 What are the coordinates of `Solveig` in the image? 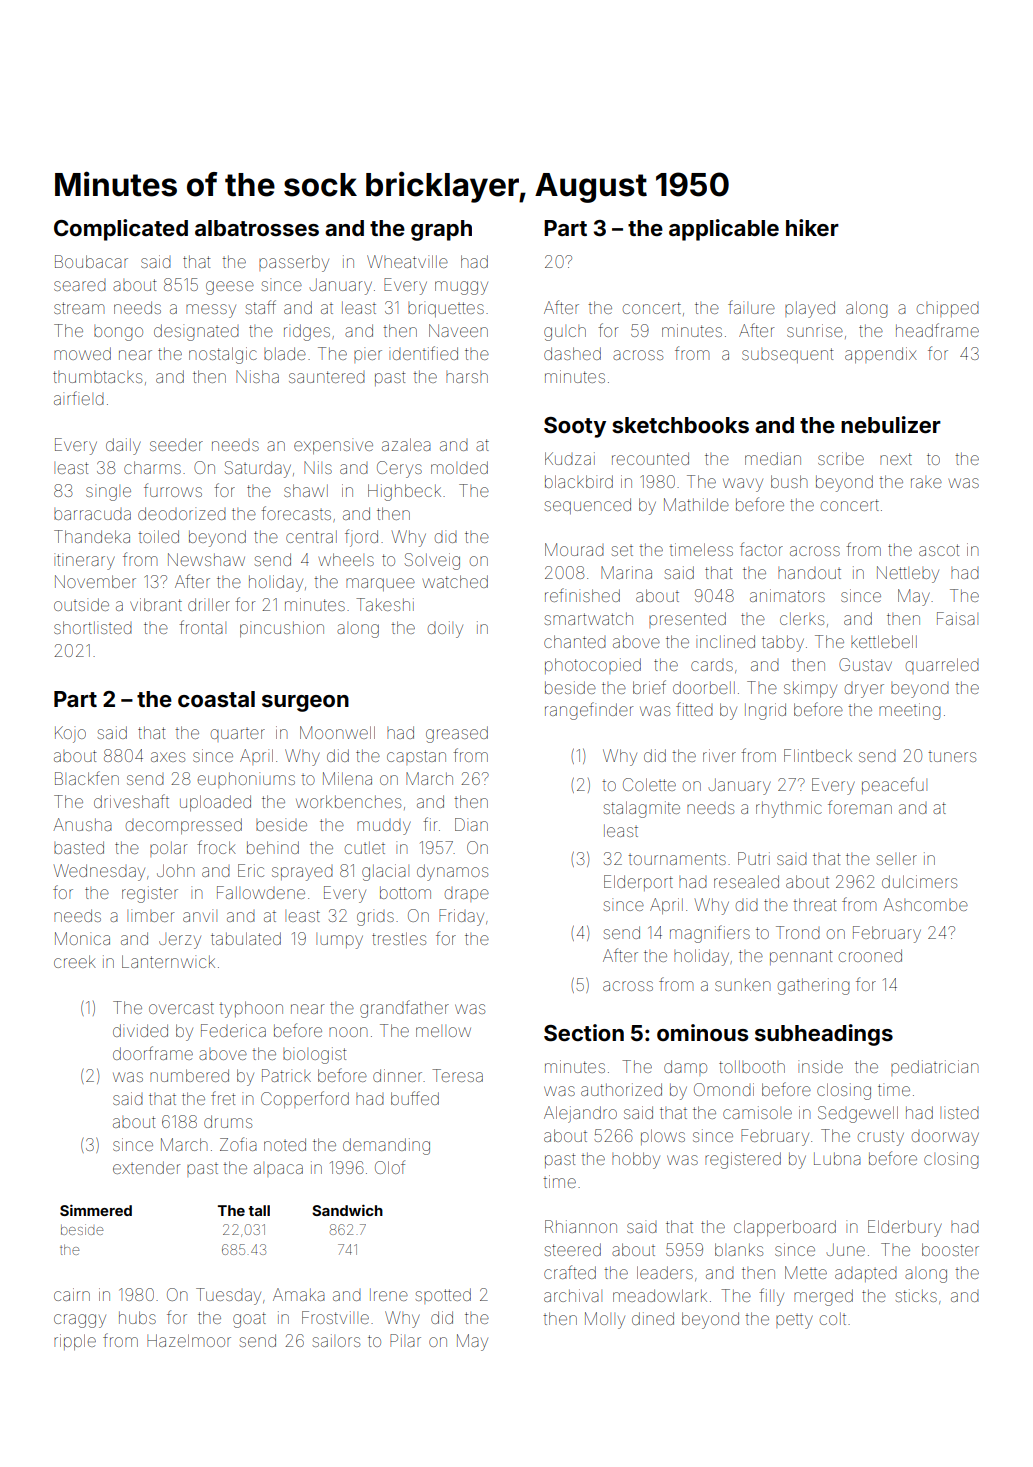 It's located at (432, 561).
